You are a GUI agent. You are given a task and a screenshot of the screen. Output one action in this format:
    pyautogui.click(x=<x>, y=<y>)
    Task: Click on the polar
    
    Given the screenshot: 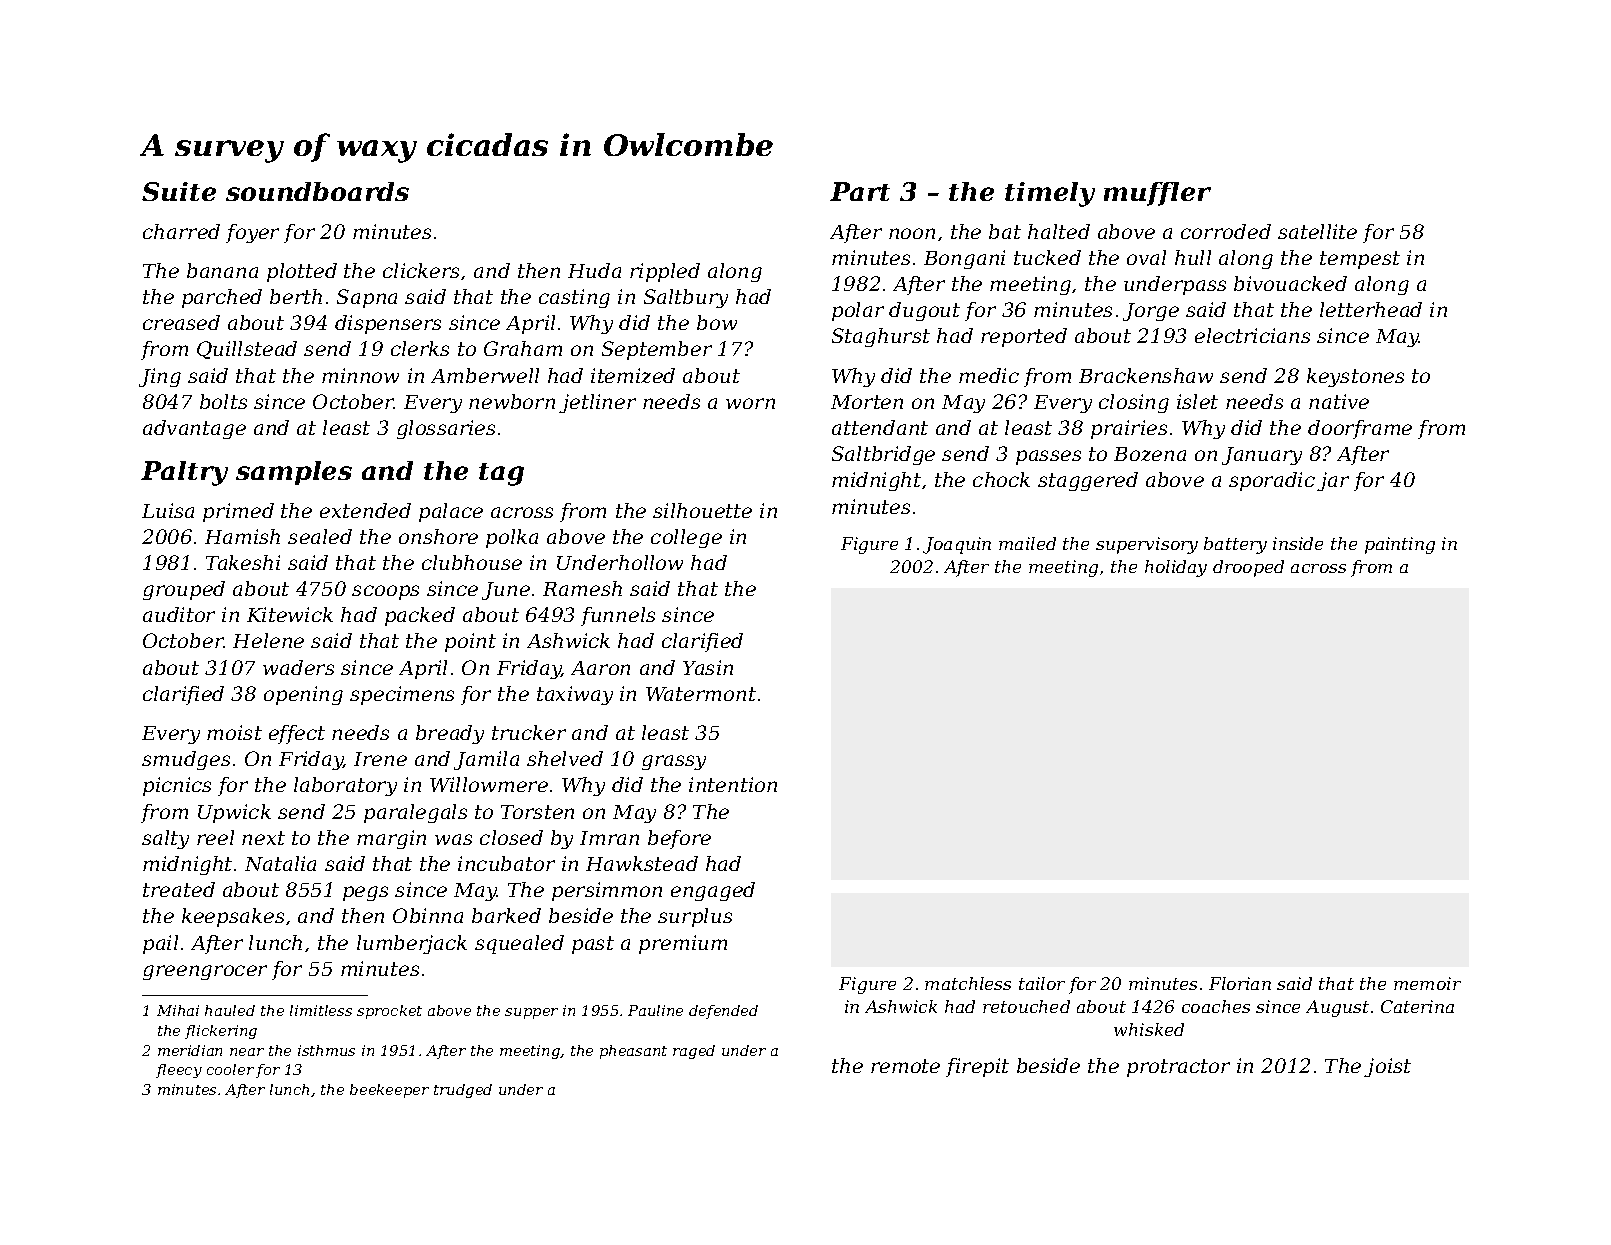 What is the action you would take?
    pyautogui.click(x=858, y=311)
